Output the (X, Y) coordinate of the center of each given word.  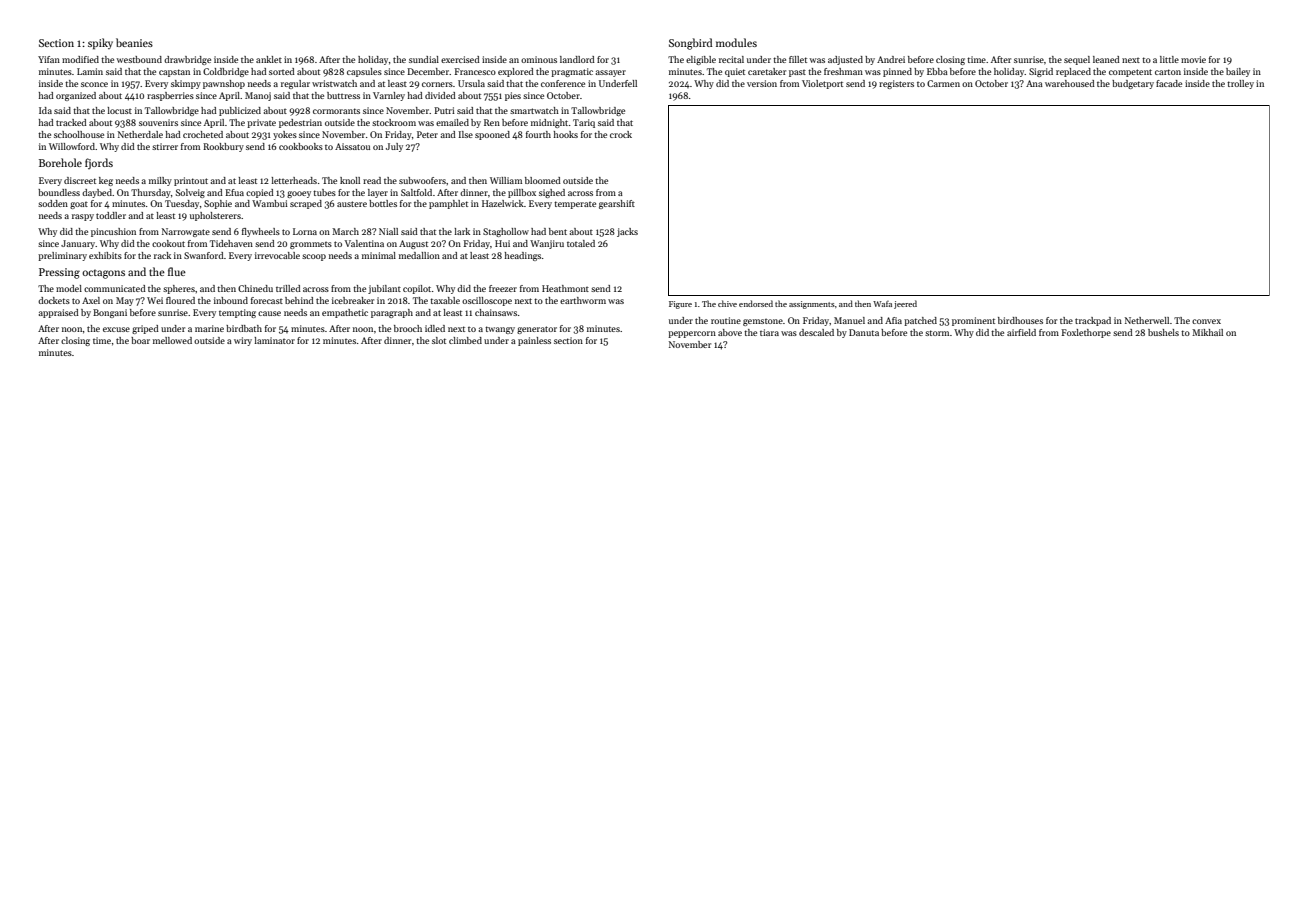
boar (140, 340)
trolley (1240, 84)
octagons (103, 274)
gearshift (617, 204)
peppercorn (692, 334)
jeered (905, 304)
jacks (627, 232)
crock (621, 134)
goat (79, 205)
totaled (581, 243)
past (797, 73)
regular (295, 84)
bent (558, 231)
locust (119, 110)
